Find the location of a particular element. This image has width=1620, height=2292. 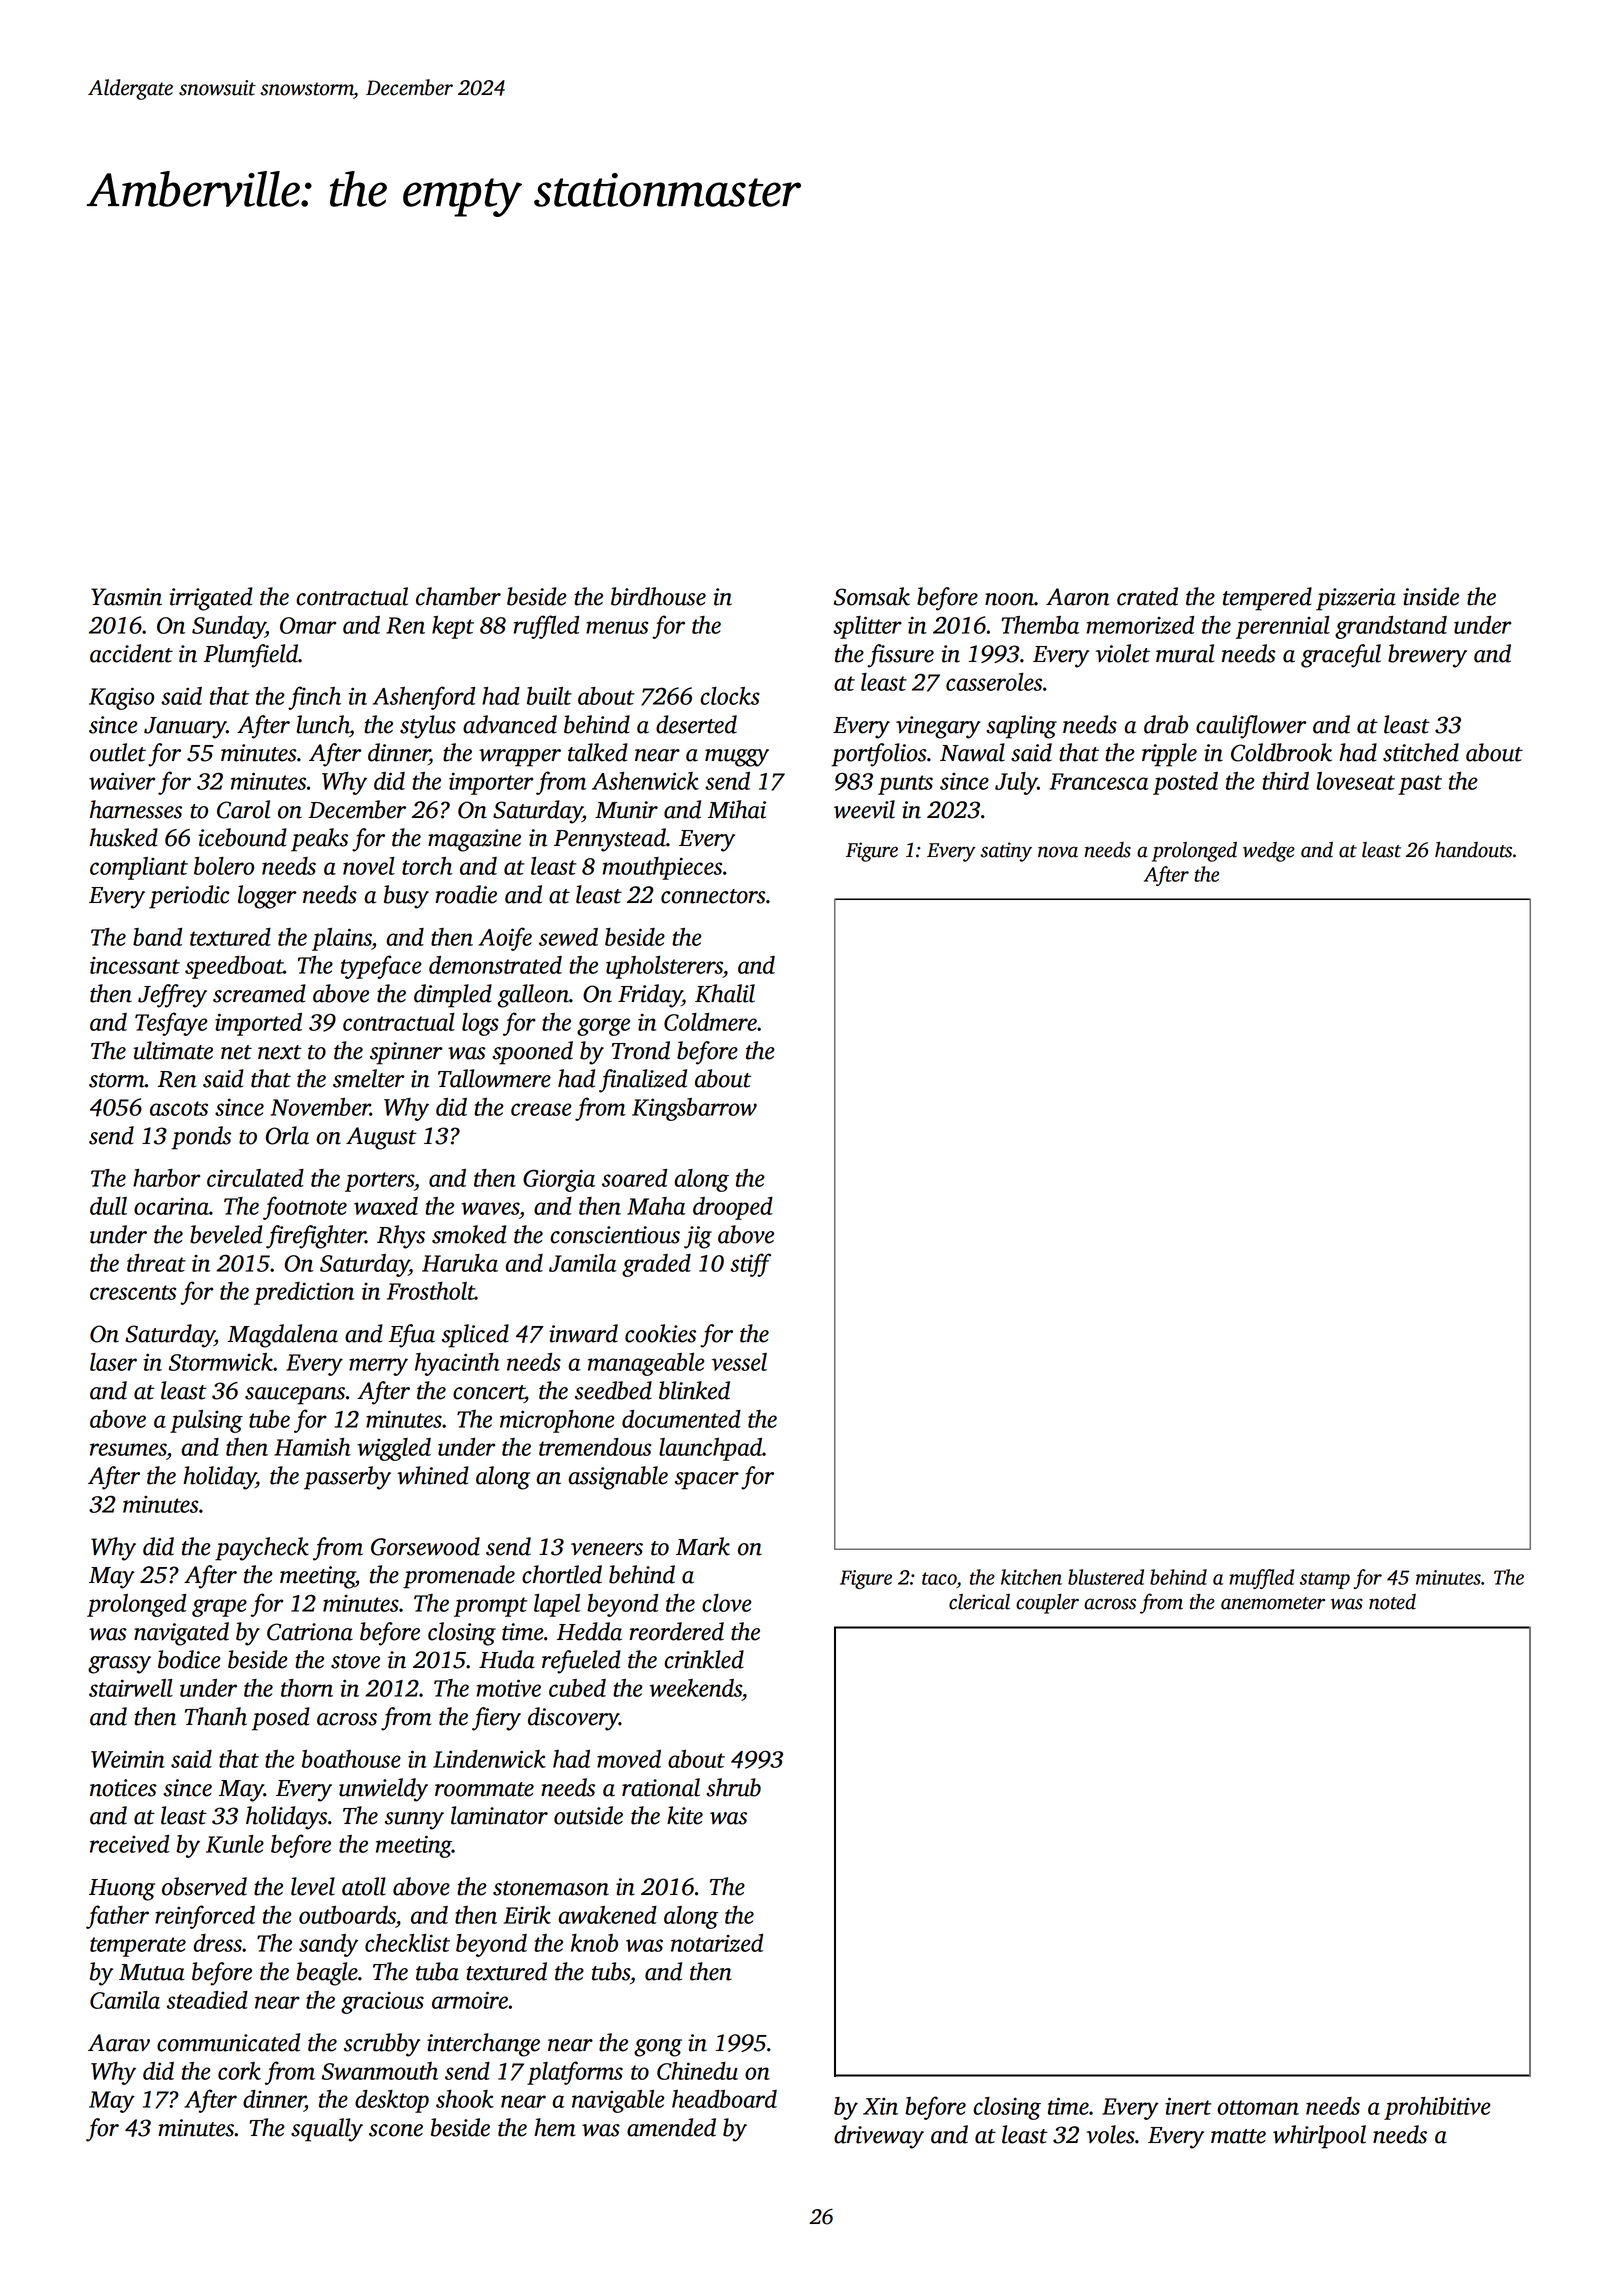

stamp is located at coordinates (1325, 1580).
